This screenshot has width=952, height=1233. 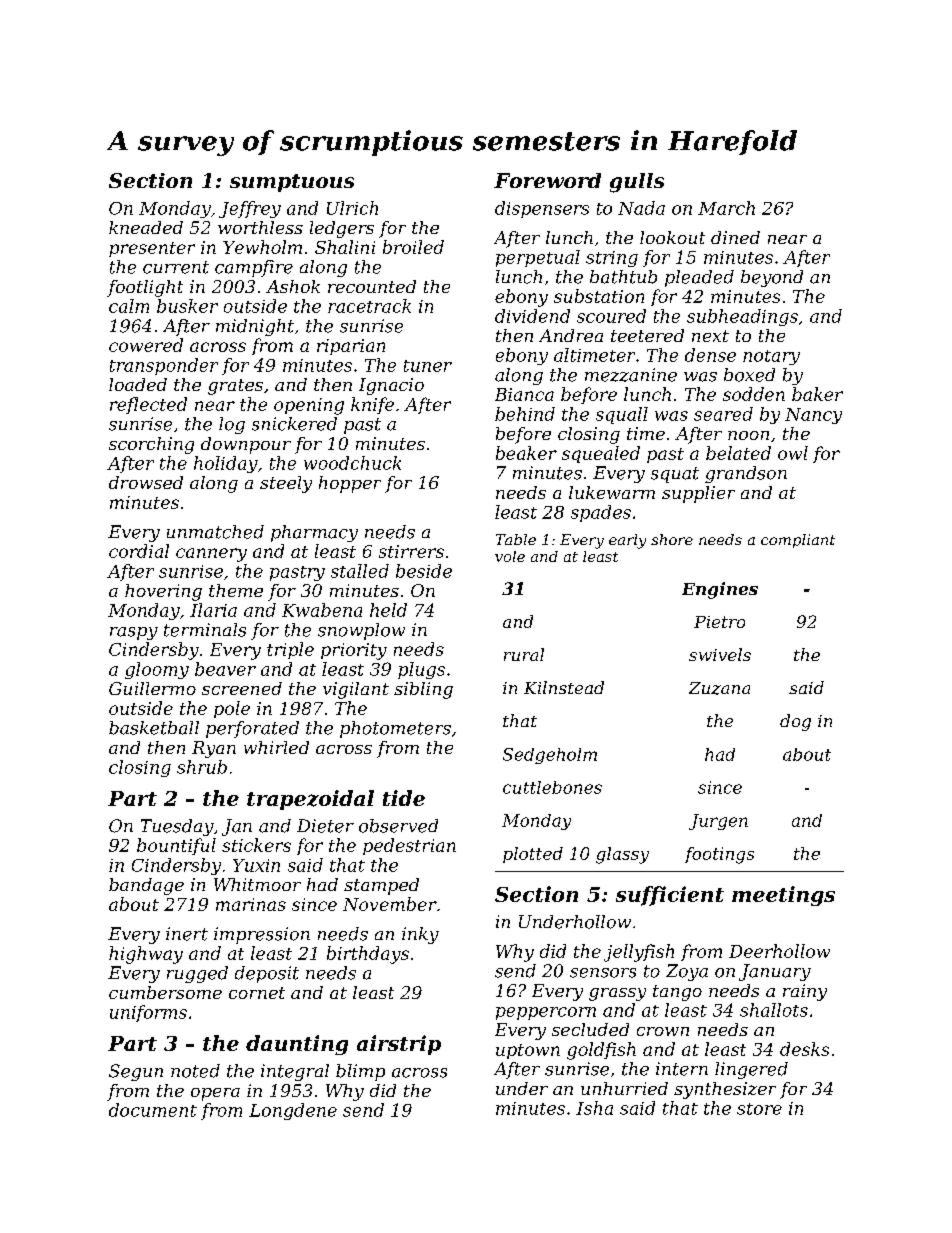 I want to click on compliant, so click(x=798, y=541).
